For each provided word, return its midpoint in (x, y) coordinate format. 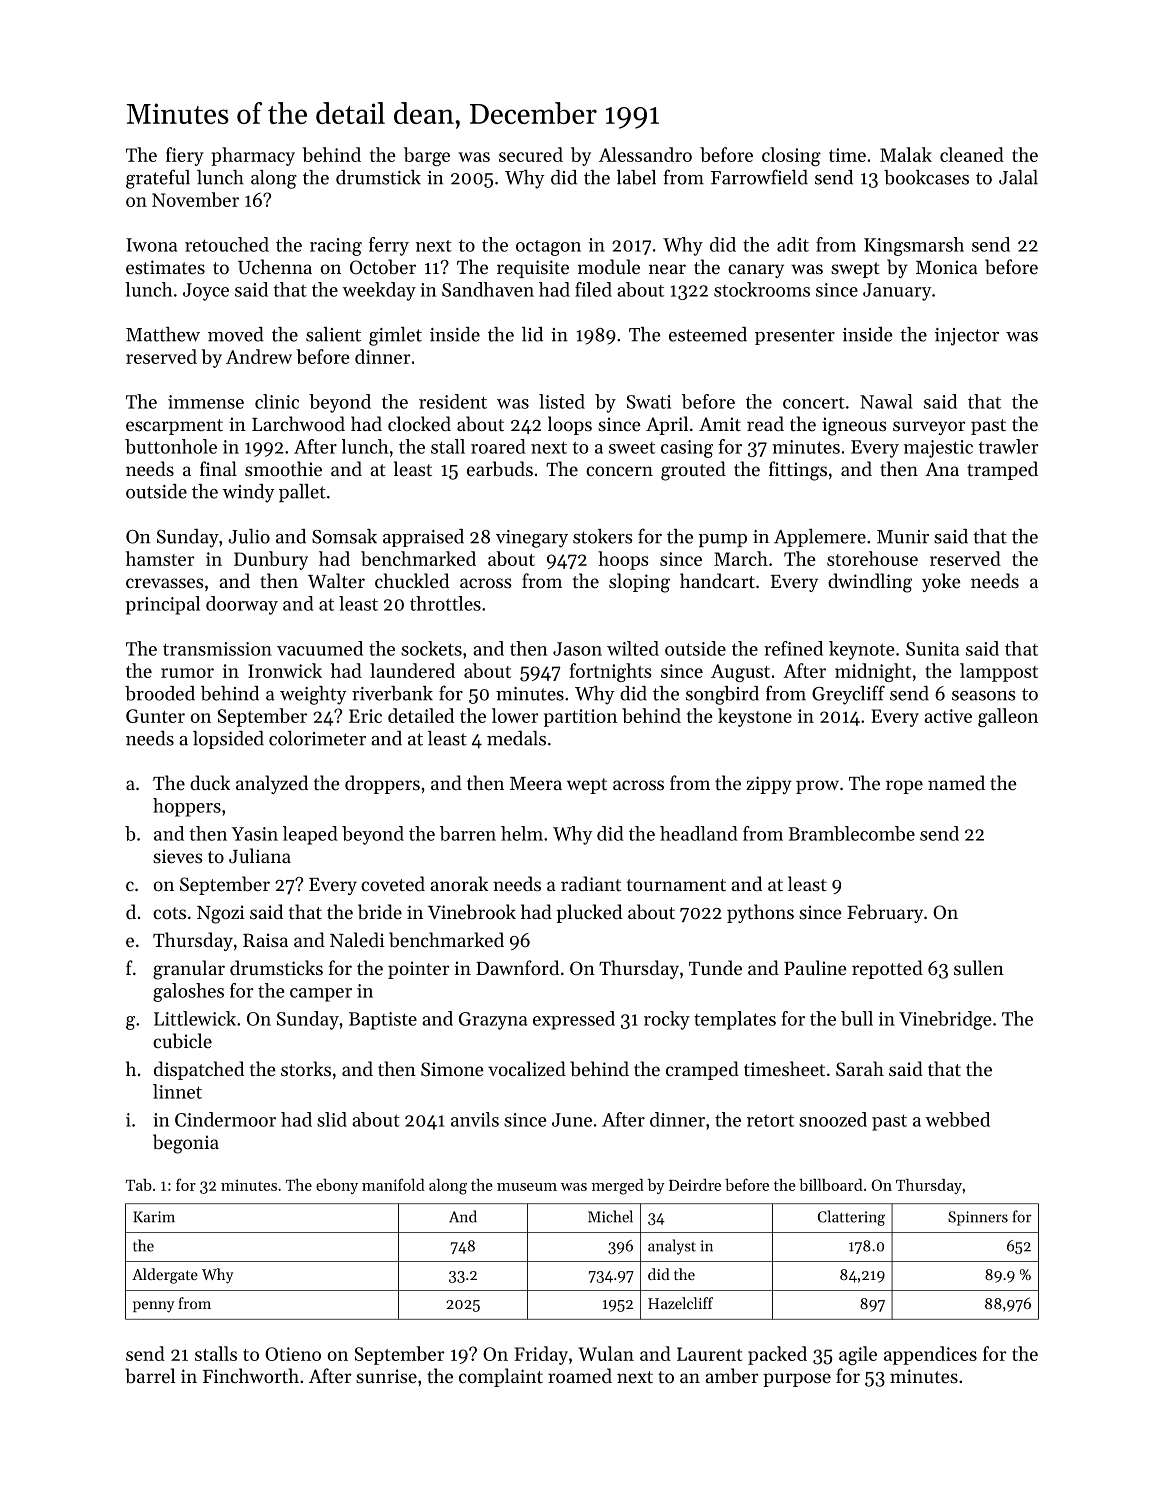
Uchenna (275, 266)
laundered (412, 670)
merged (618, 1187)
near (667, 269)
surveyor (929, 428)
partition (580, 718)
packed (777, 1355)
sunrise (386, 1376)
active (948, 716)
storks (306, 1068)
